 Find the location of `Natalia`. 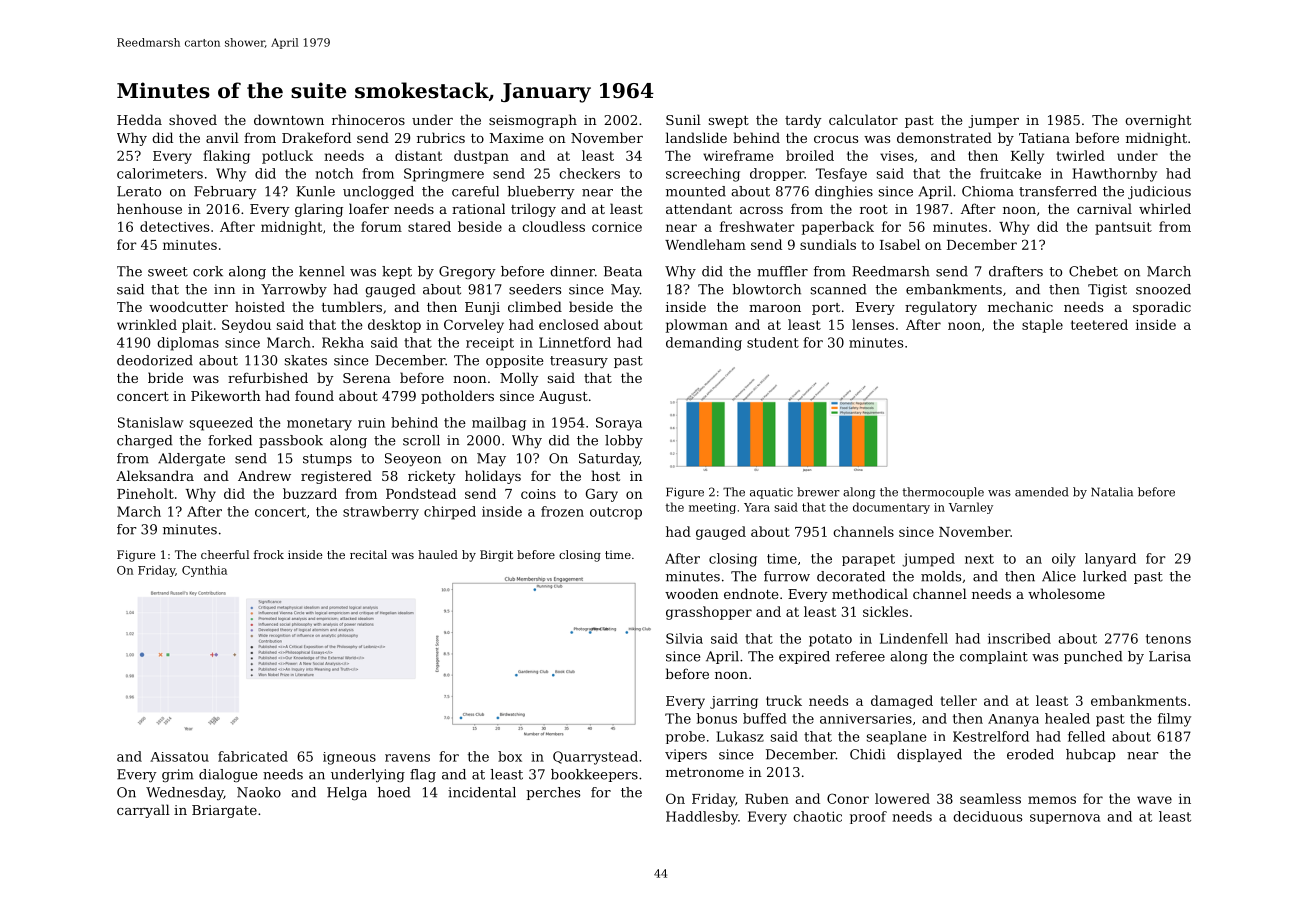

Natalia is located at coordinates (1112, 492).
